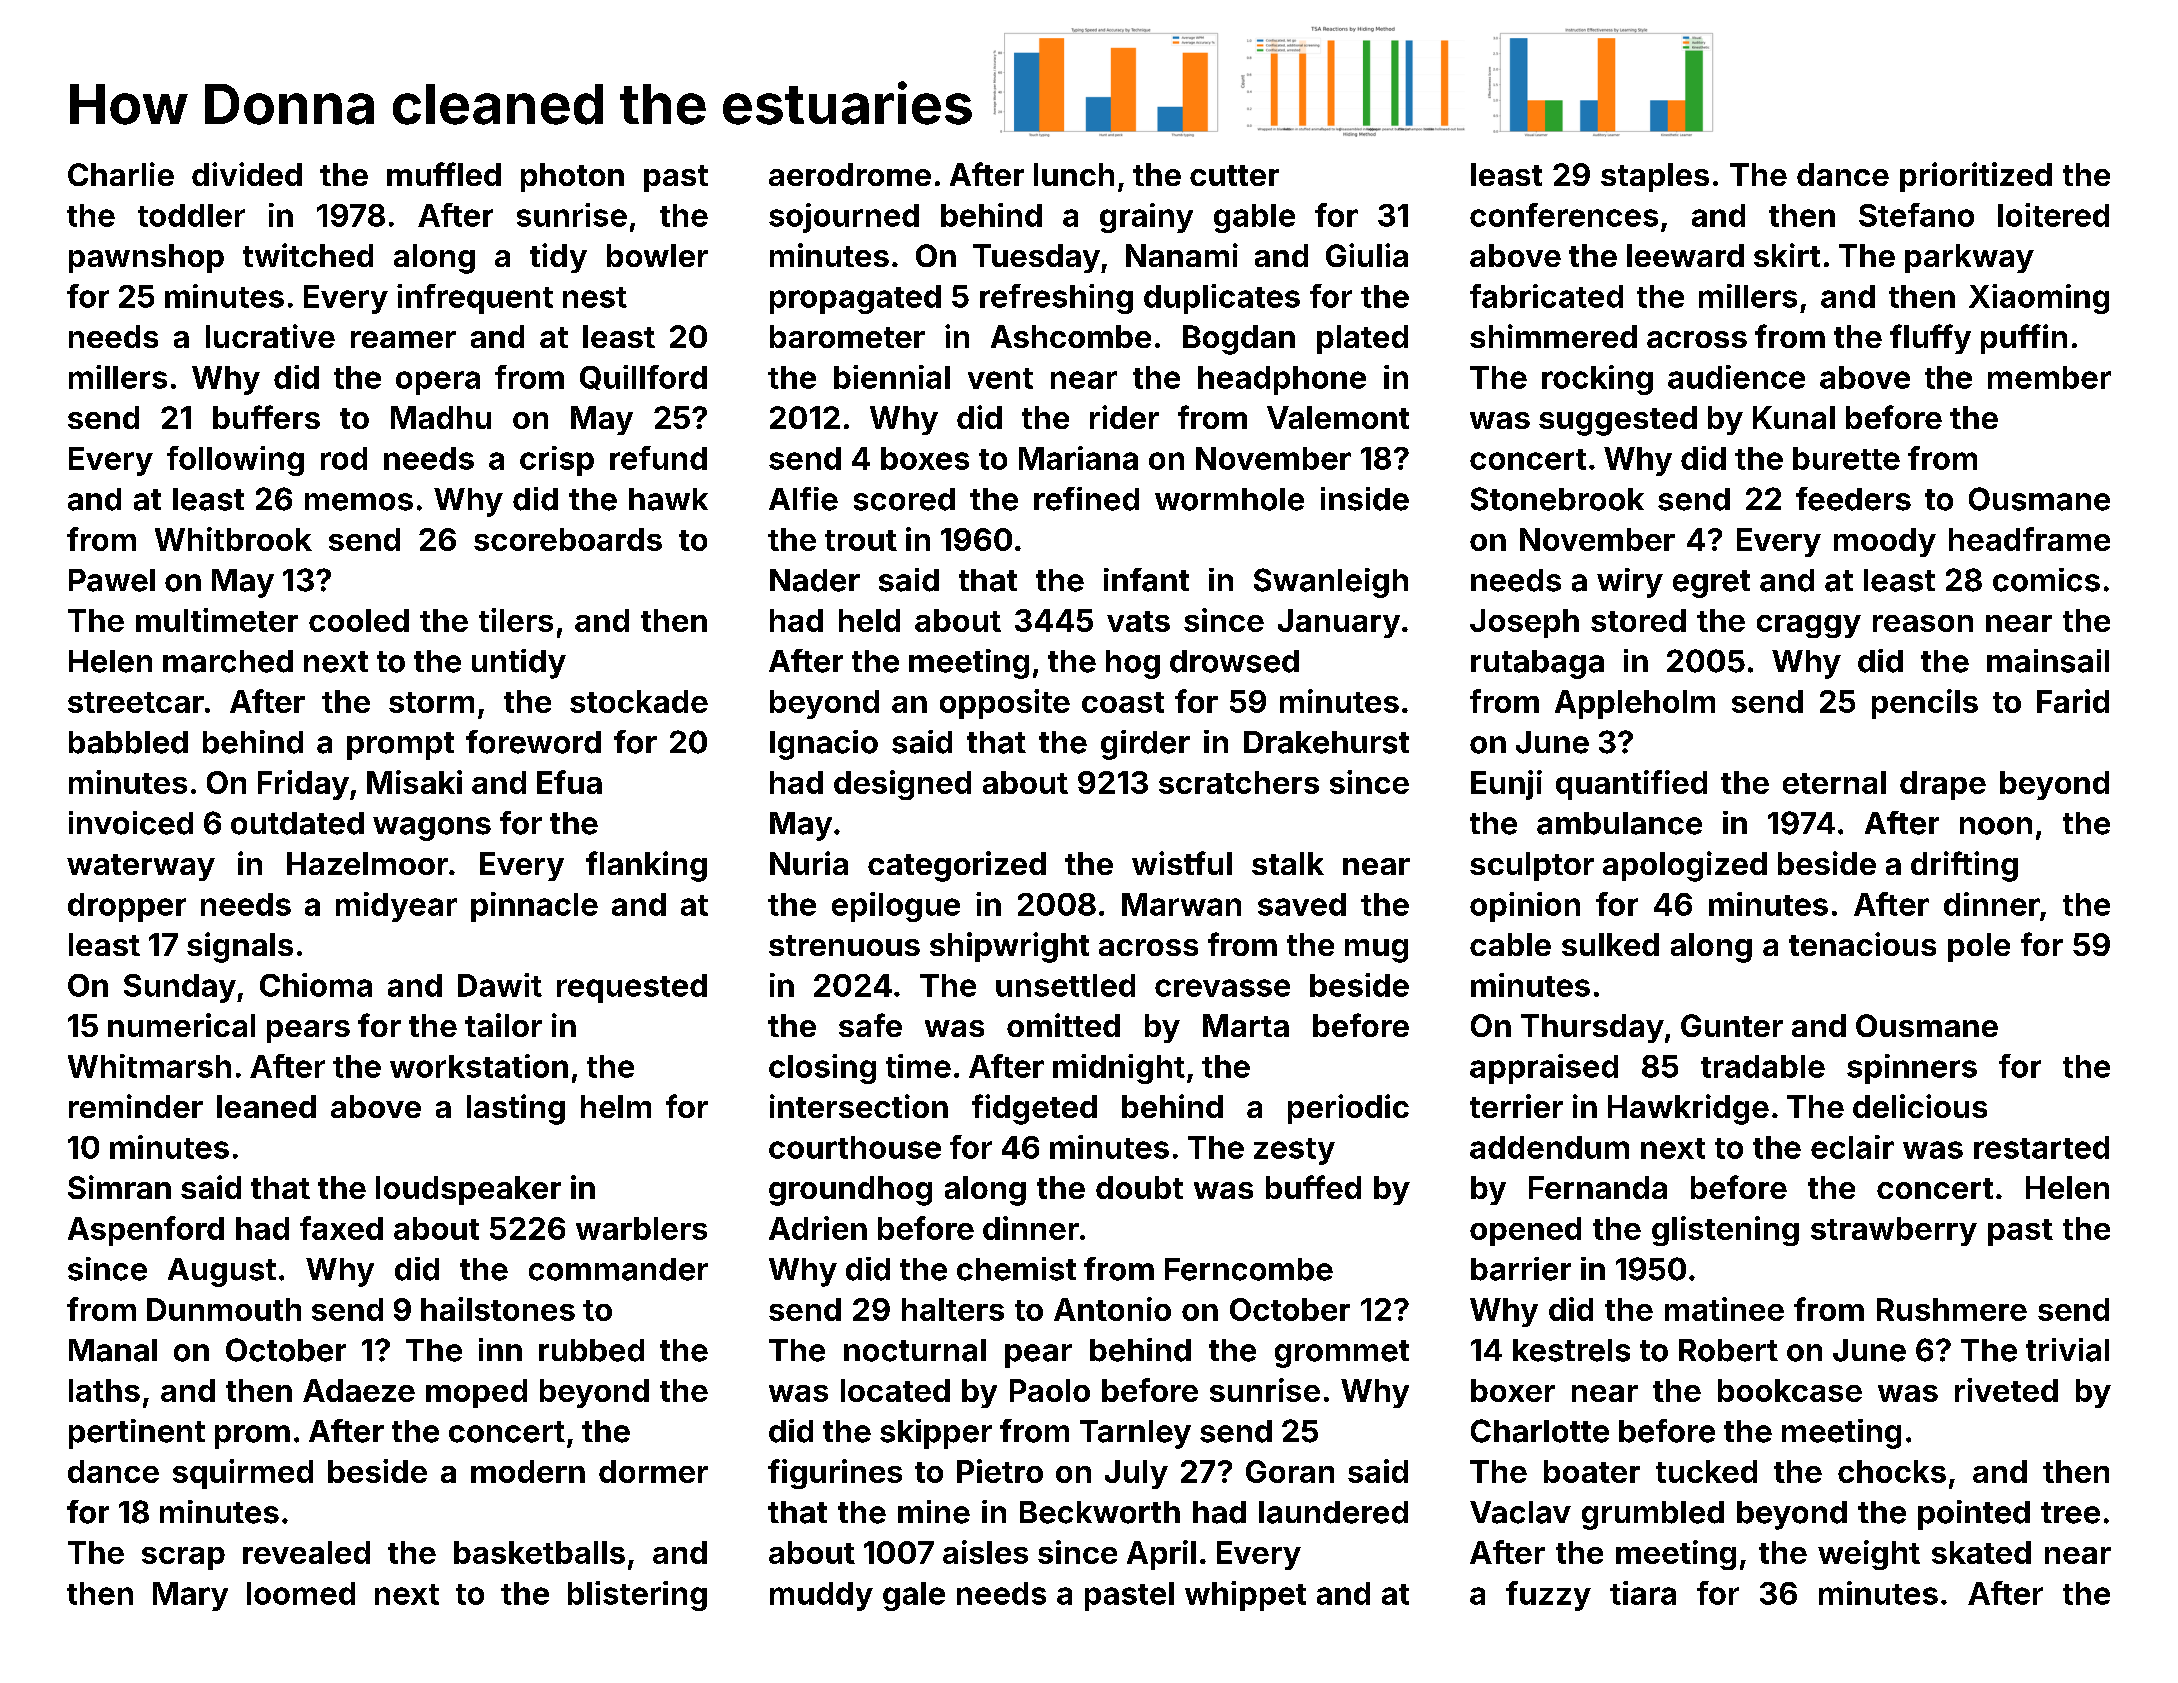 Image resolution: width=2178 pixels, height=1683 pixels. What do you see at coordinates (1282, 380) in the document?
I see `headphone` at bounding box center [1282, 380].
